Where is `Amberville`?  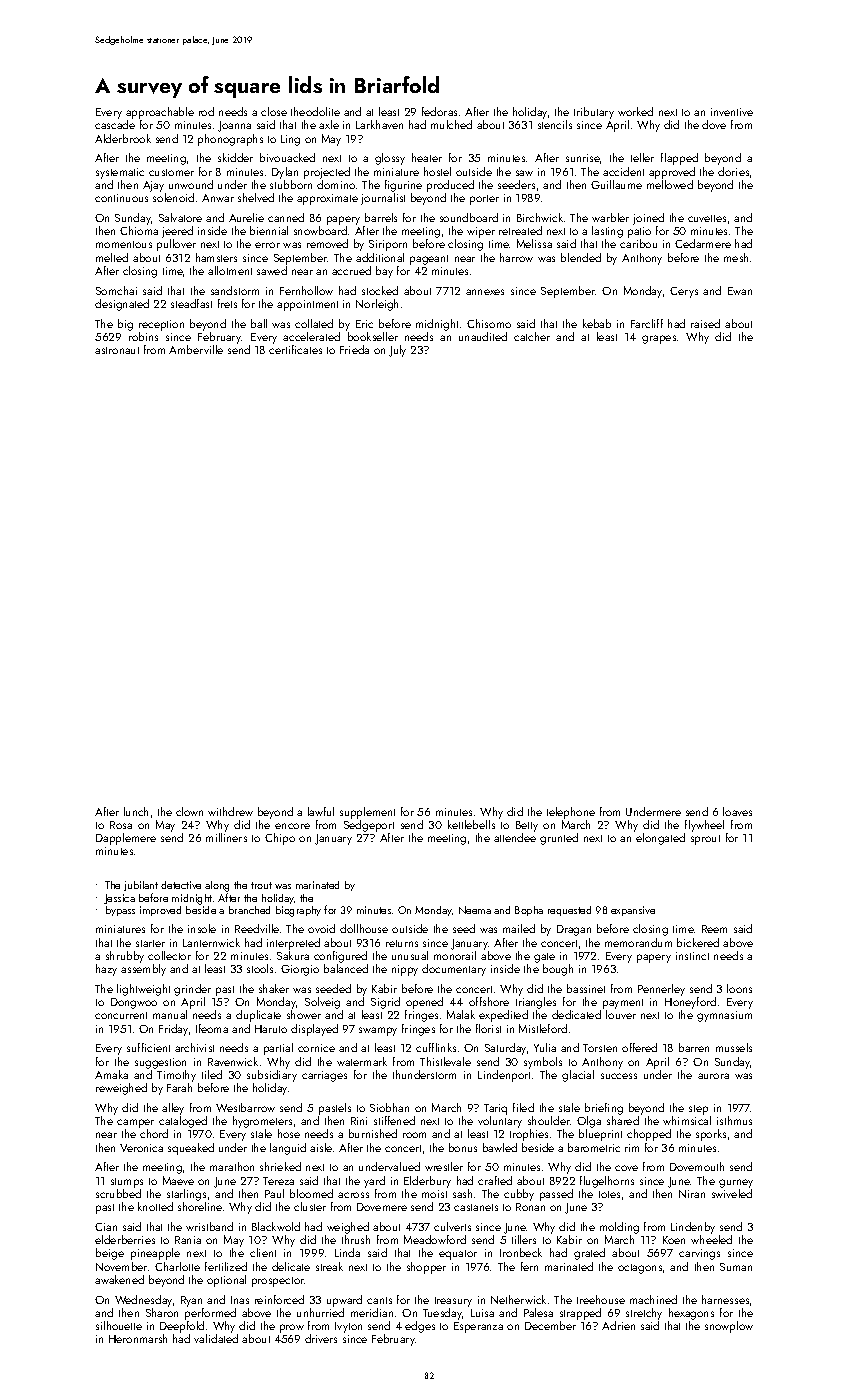 Amberville is located at coordinates (196, 349).
